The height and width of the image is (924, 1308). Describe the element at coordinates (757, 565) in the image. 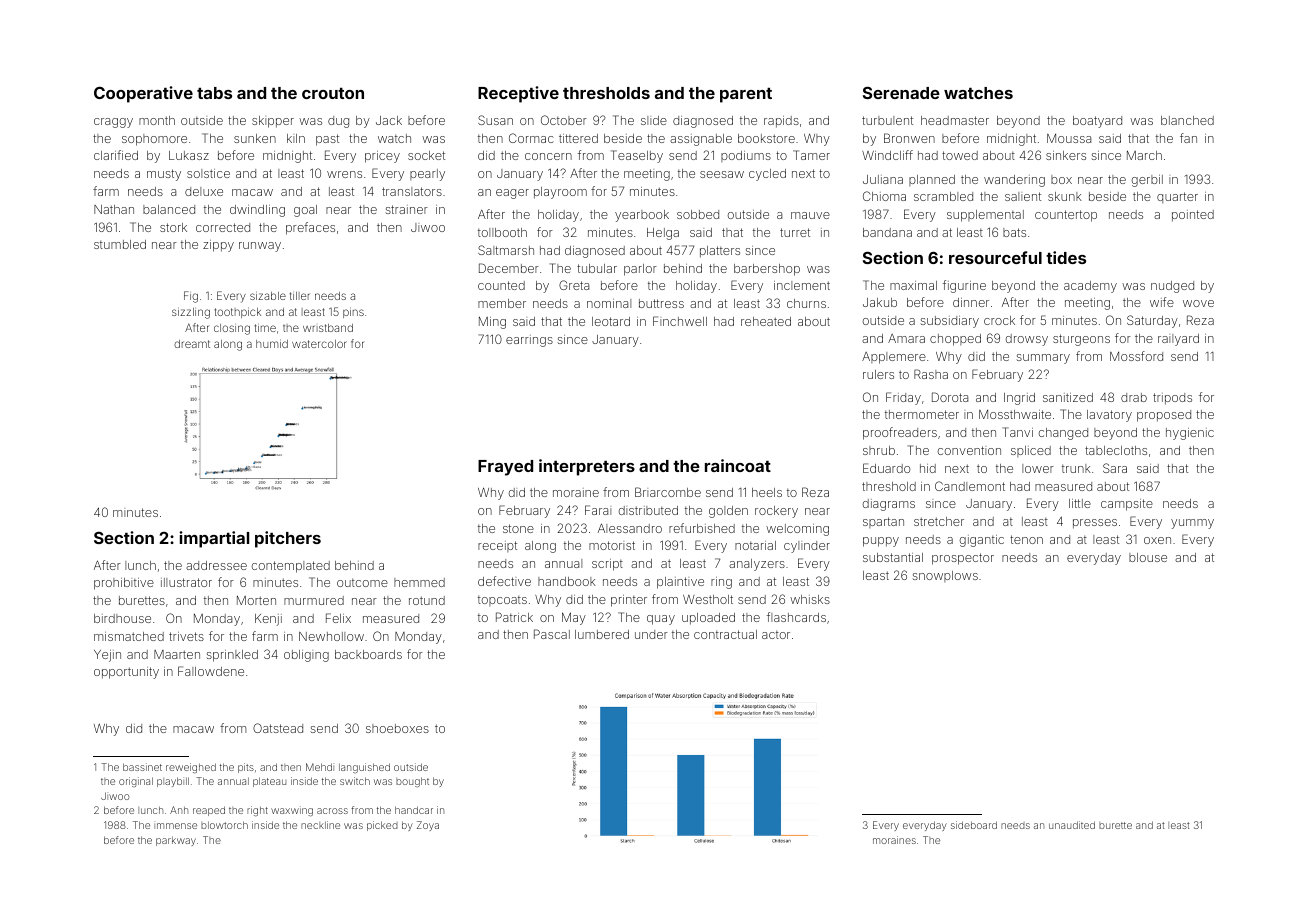

I see `analyzers` at that location.
